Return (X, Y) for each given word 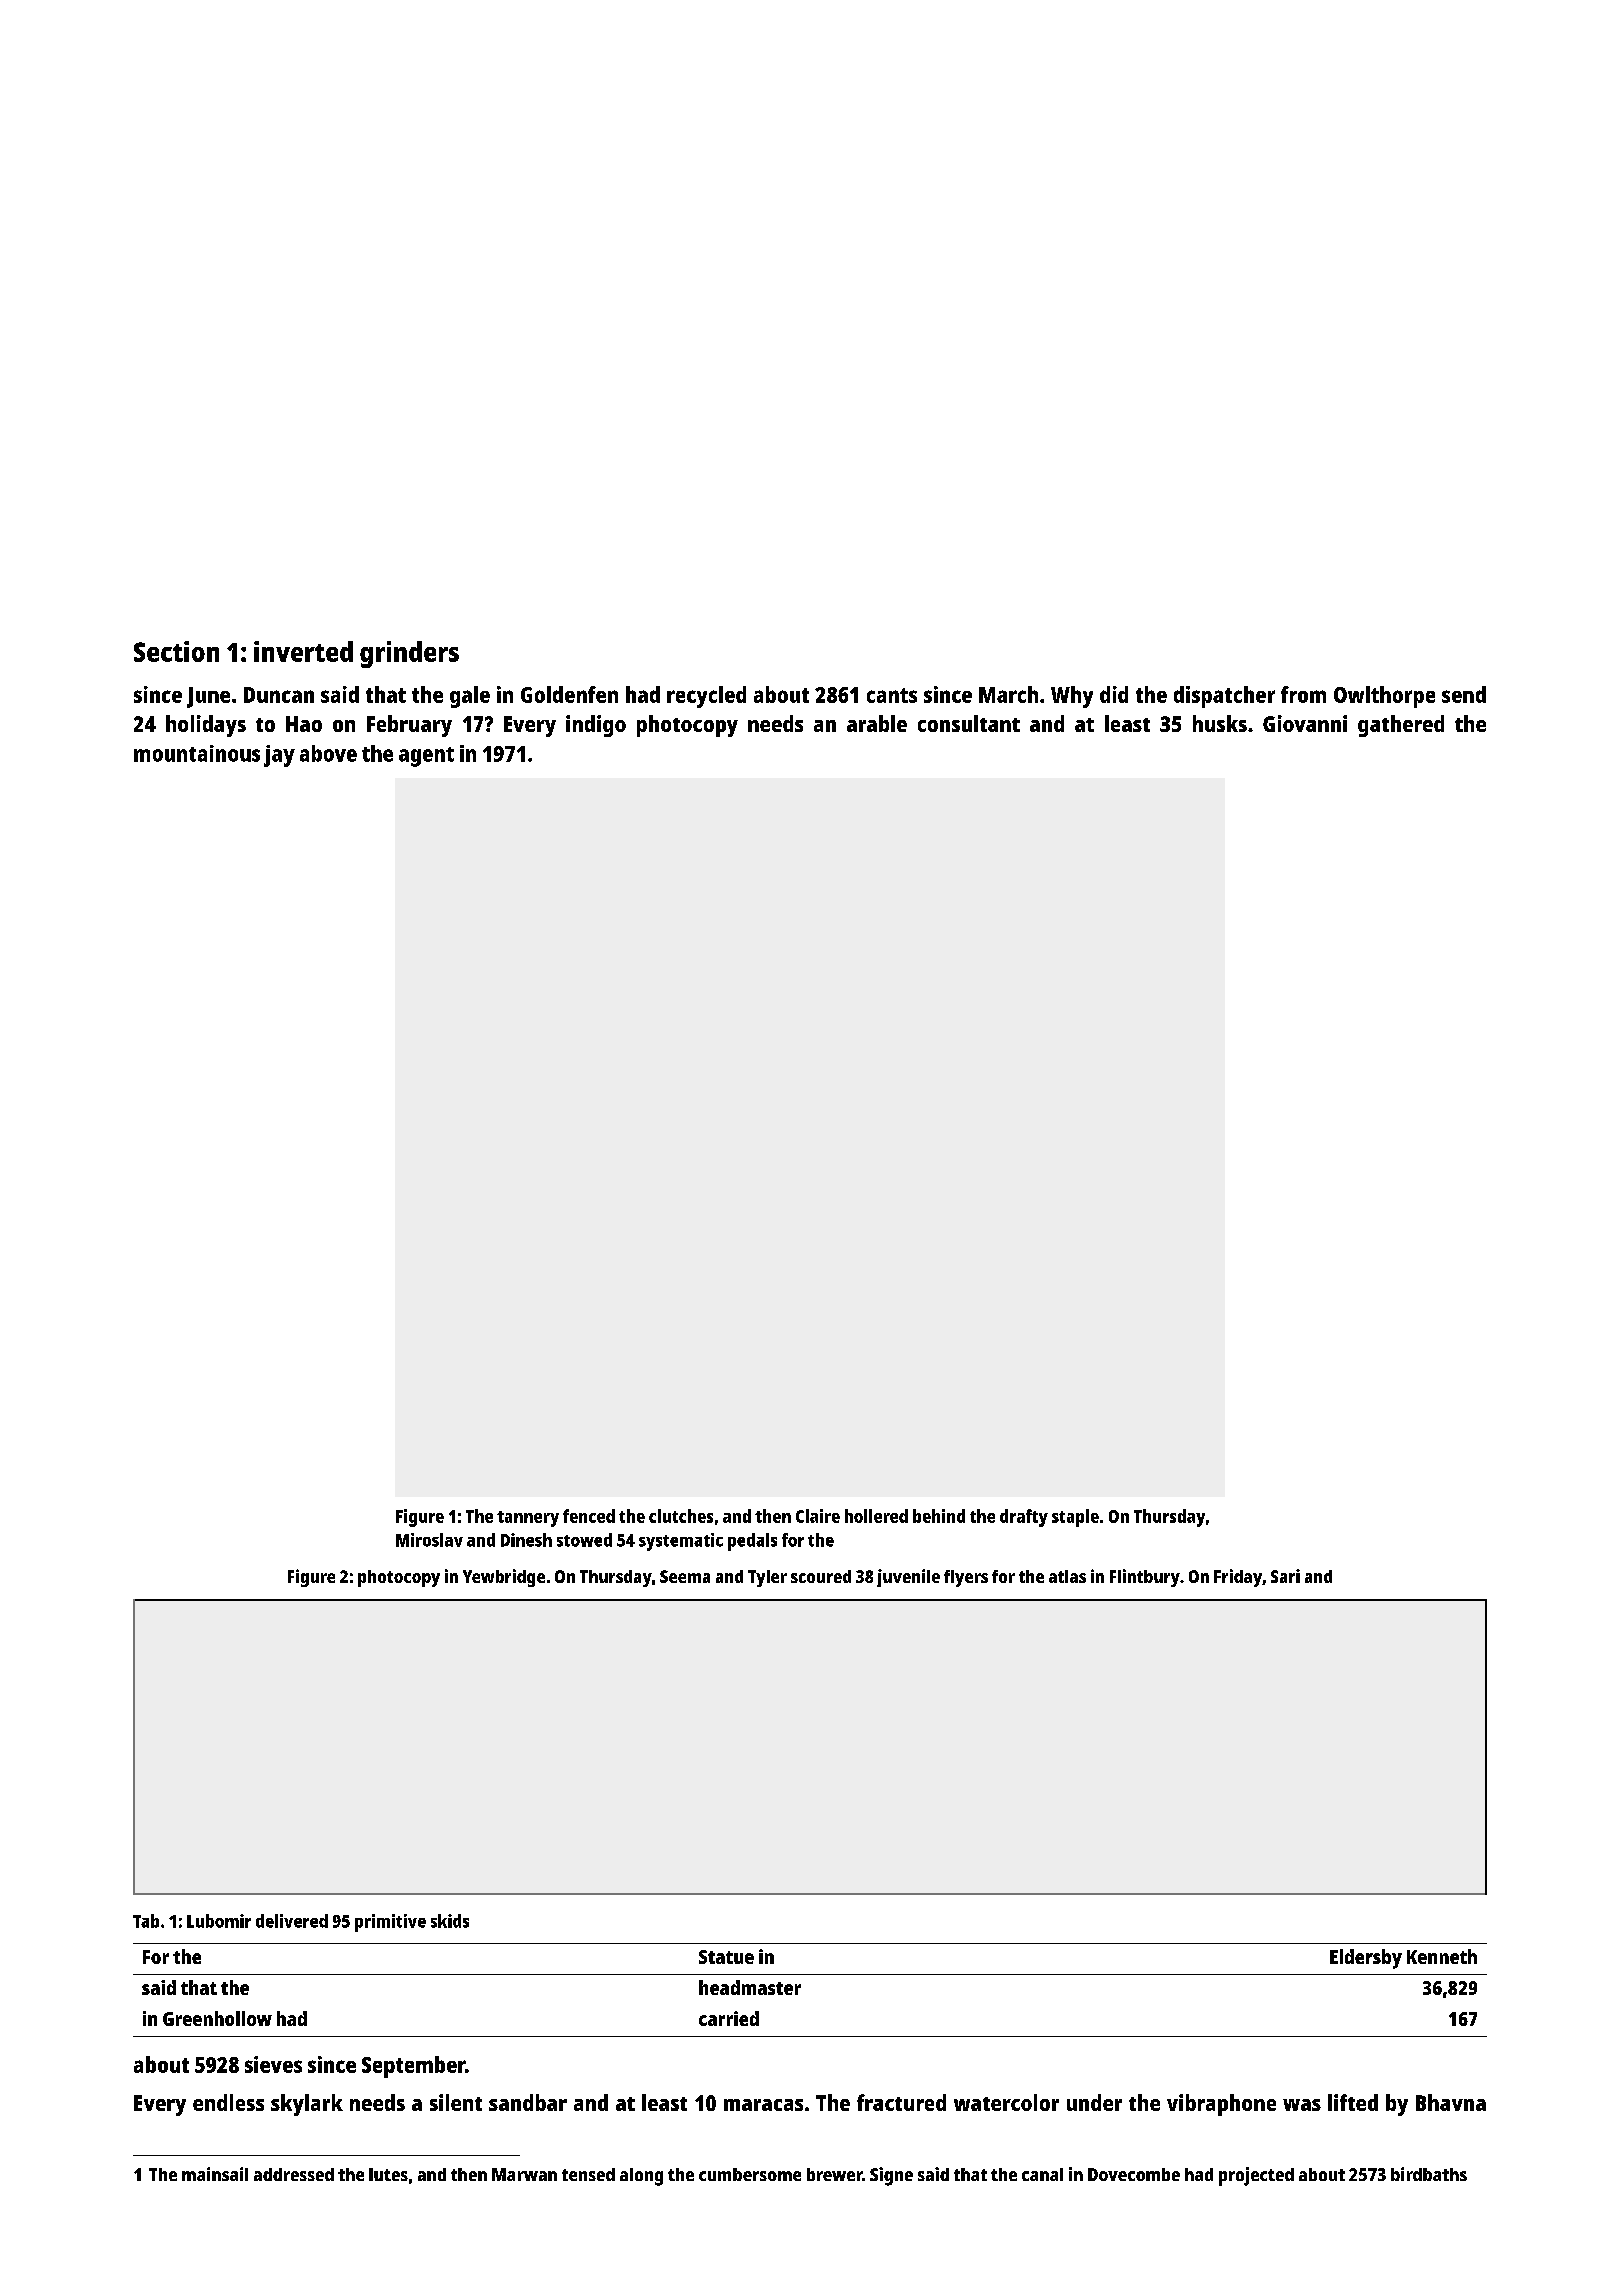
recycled (706, 697)
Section (176, 651)
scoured (821, 1576)
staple (1075, 1518)
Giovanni (1305, 723)
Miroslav (429, 1540)
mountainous (197, 753)
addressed (294, 2174)
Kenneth (1442, 1956)
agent (426, 757)
